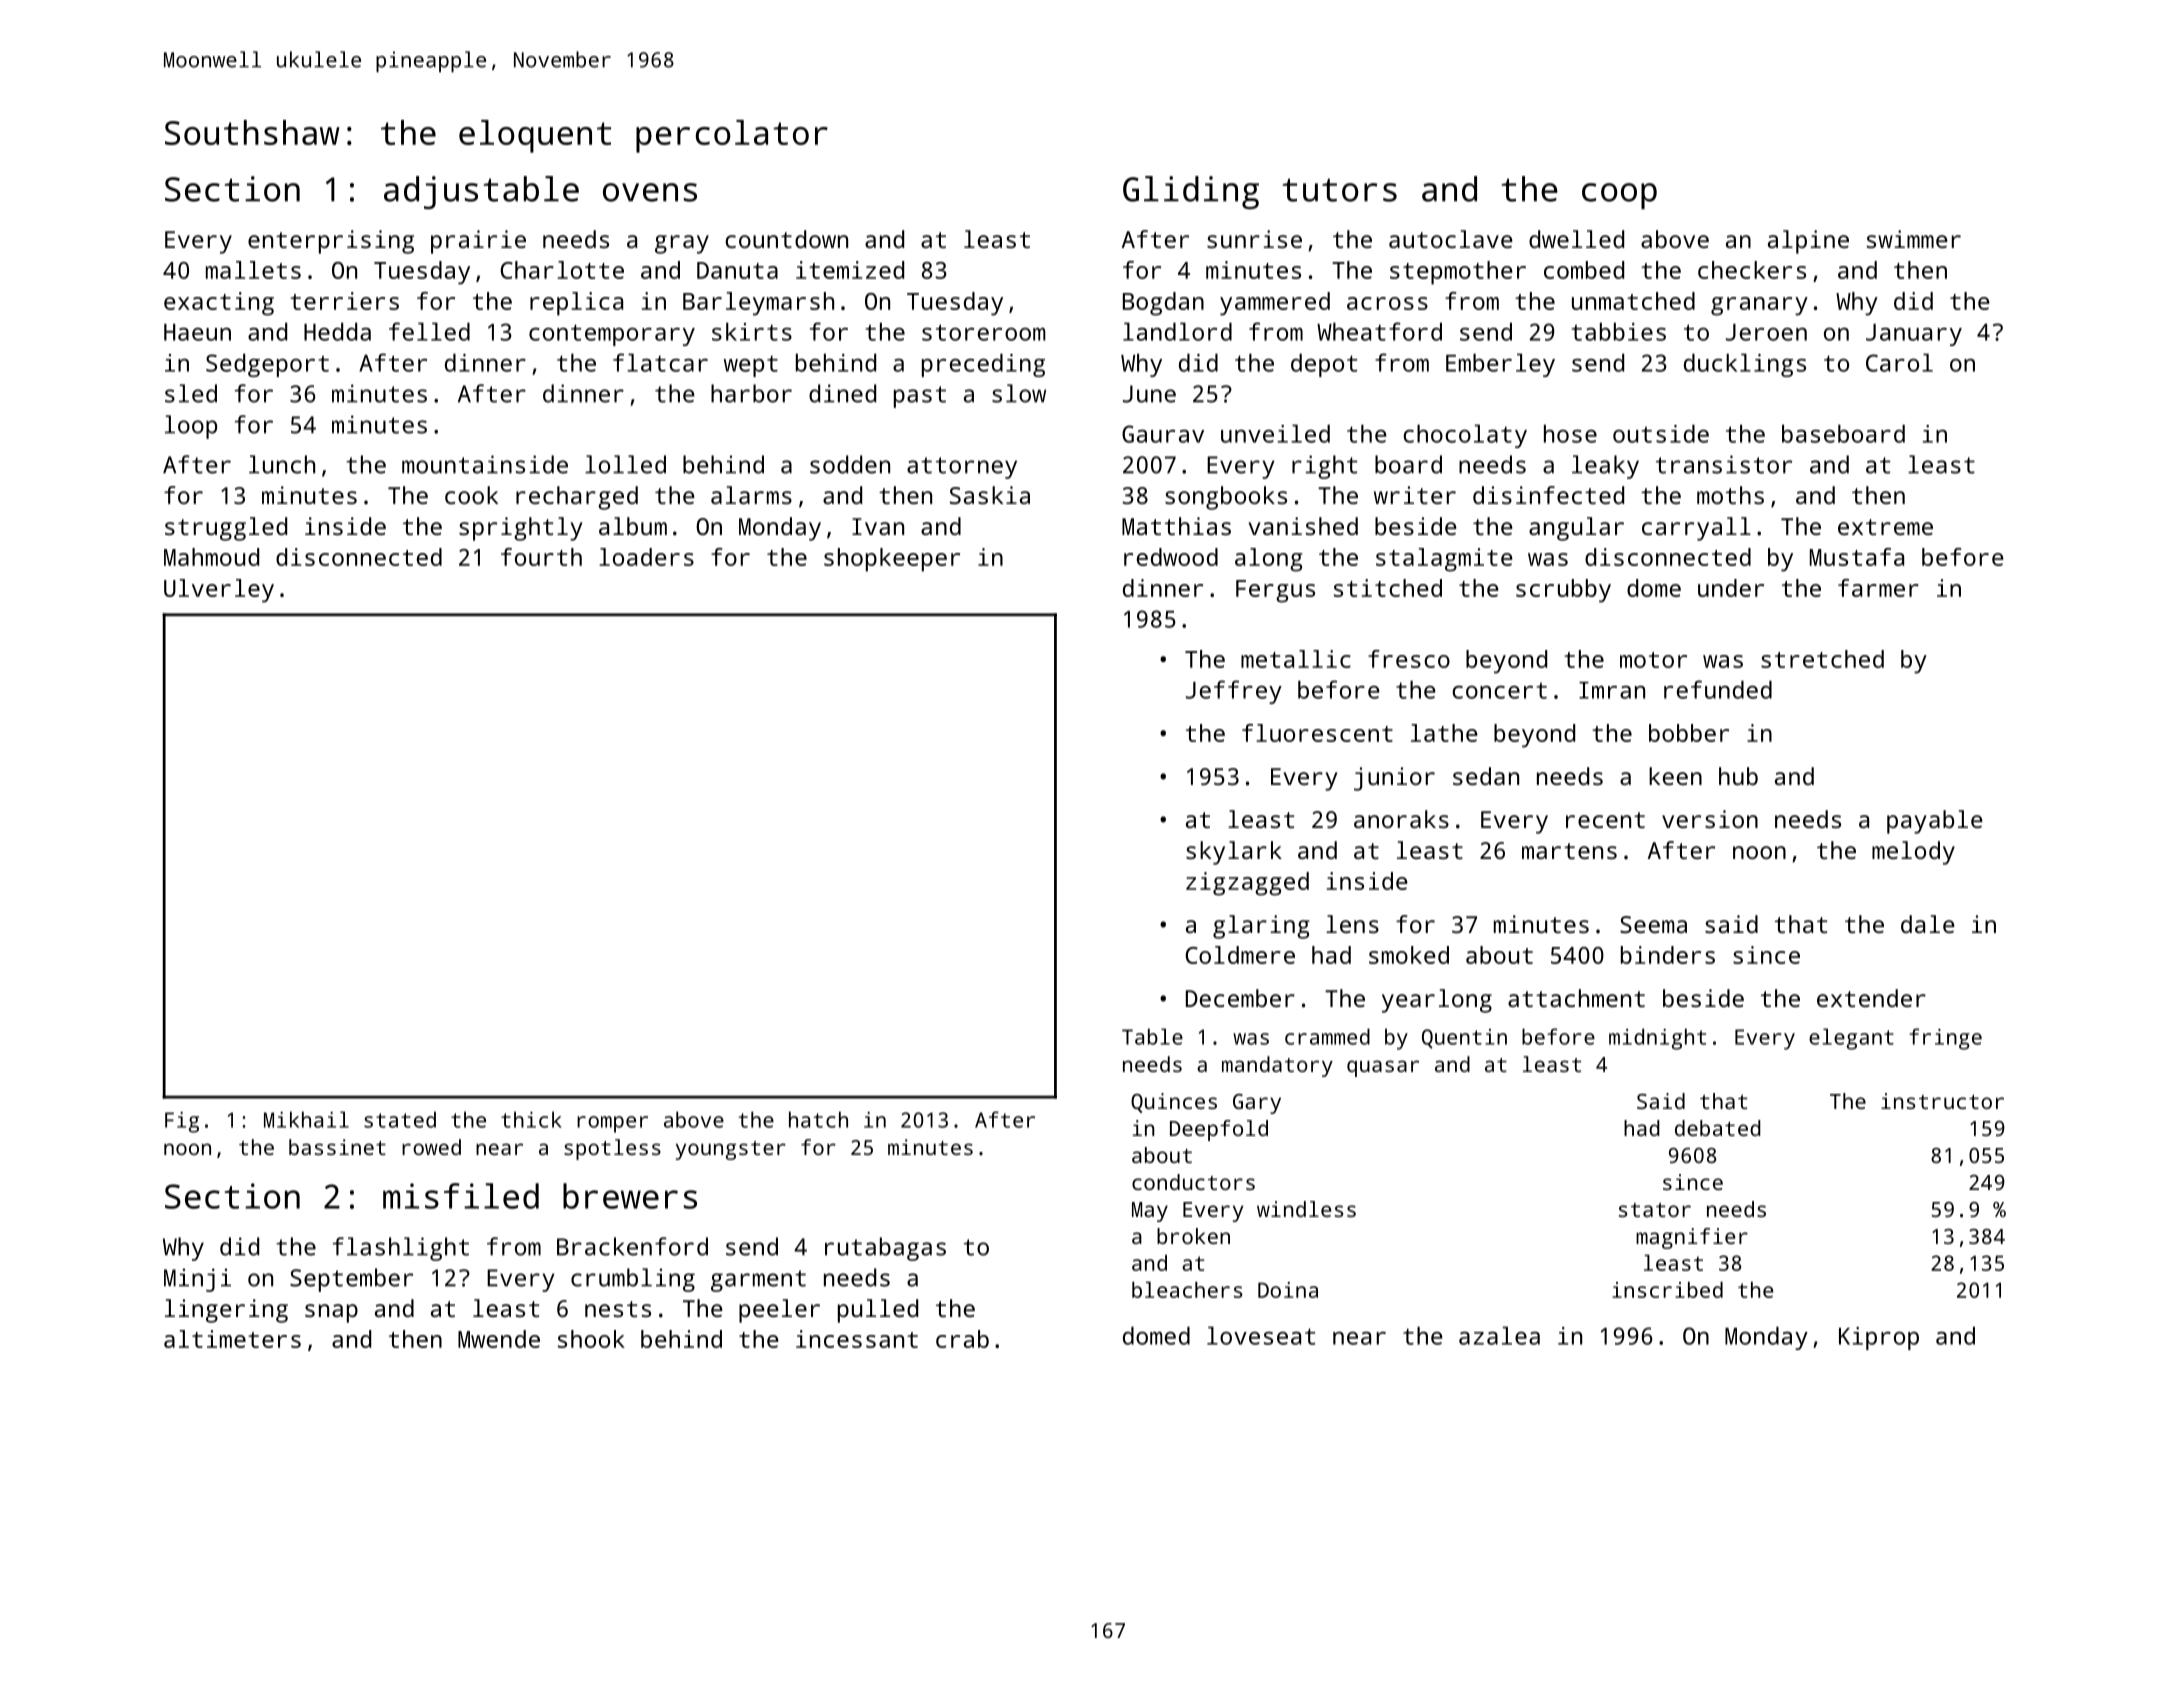 This screenshot has width=2178, height=1683. Describe the element at coordinates (226, 1311) in the screenshot. I see `lingering` at that location.
